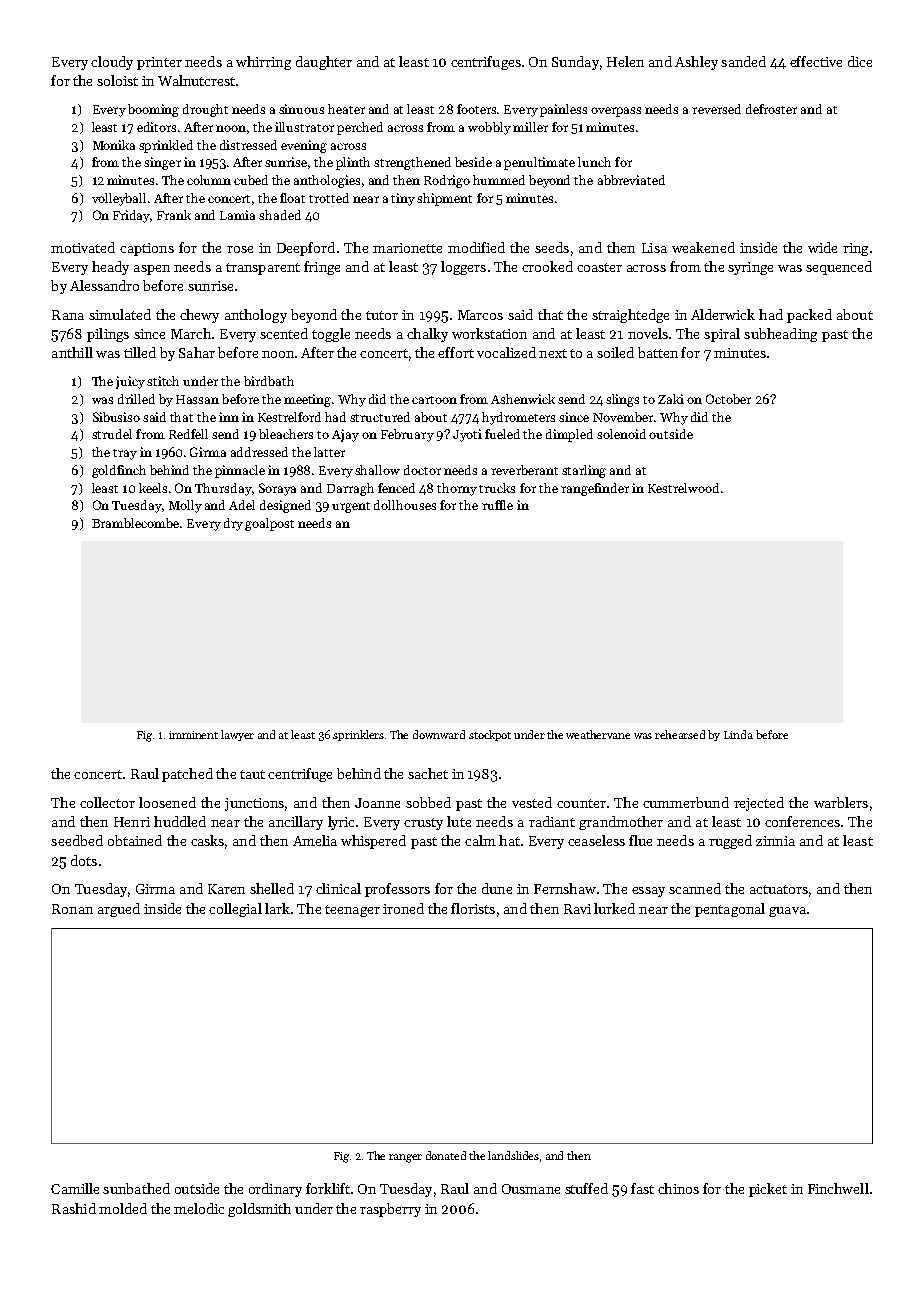  Describe the element at coordinates (575, 63) in the page. I see `Sunday` at that location.
